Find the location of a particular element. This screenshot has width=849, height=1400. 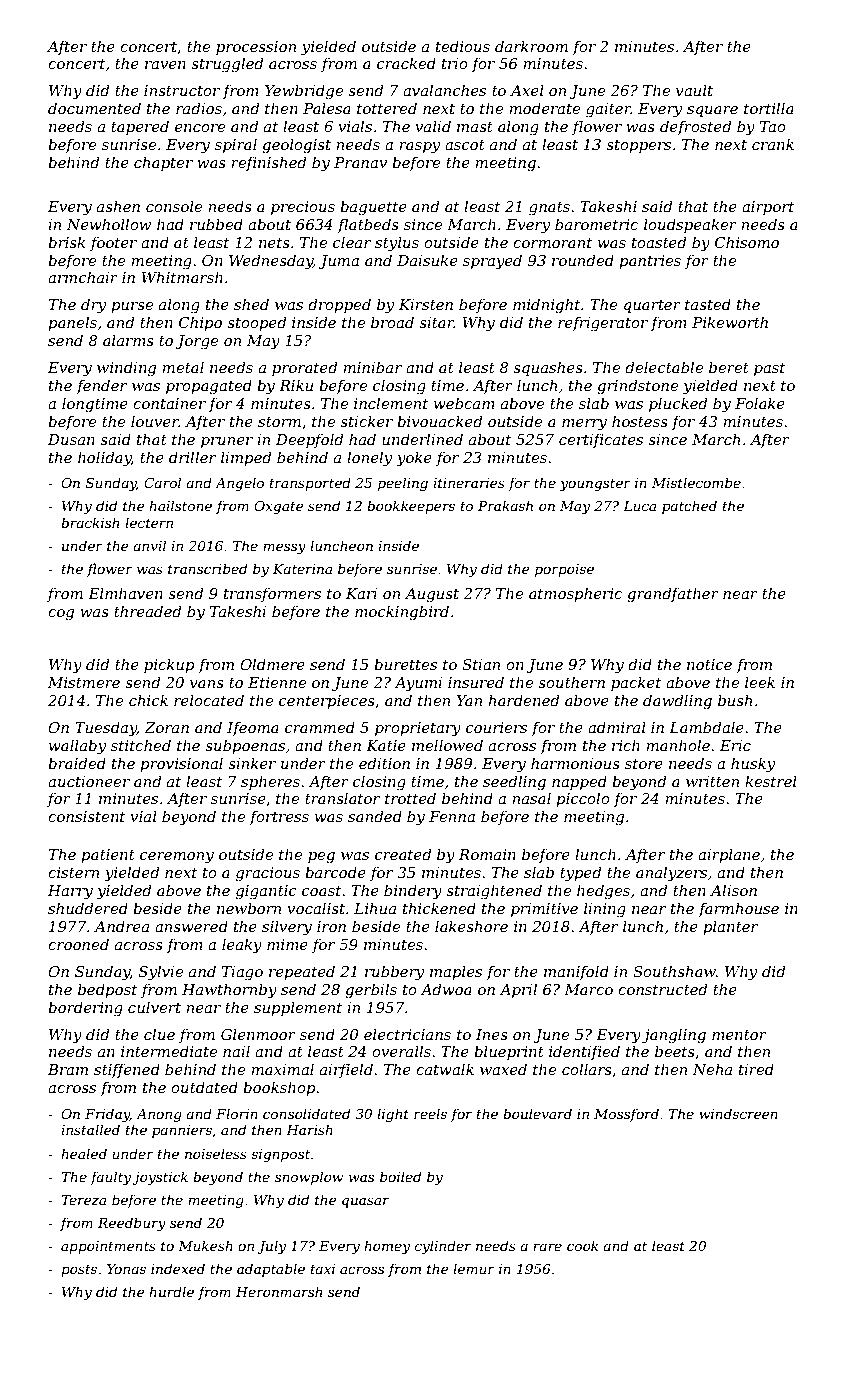

planter is located at coordinates (730, 927).
